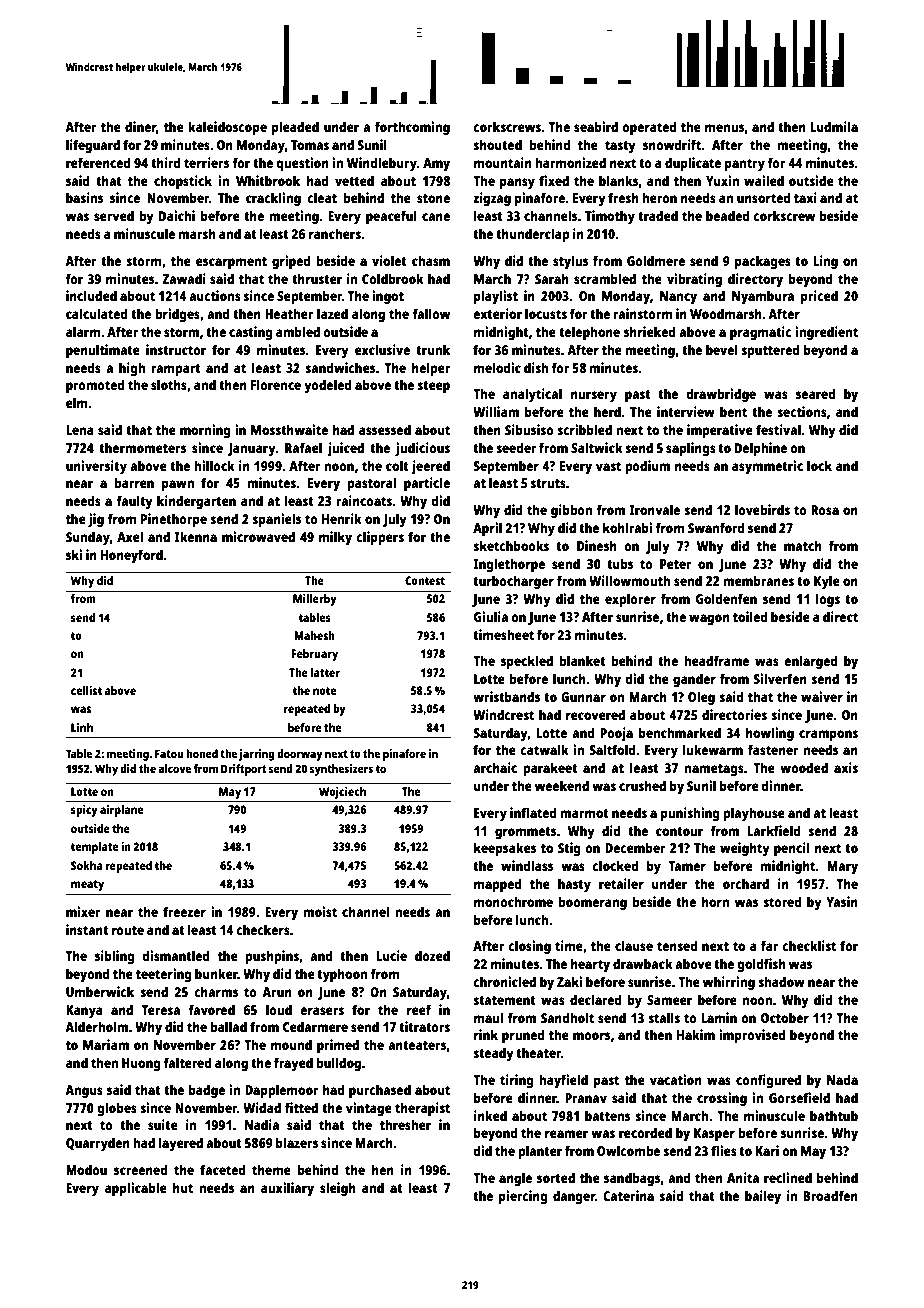 This image has width=924, height=1308. I want to click on Dapplemoor, so click(282, 1091).
